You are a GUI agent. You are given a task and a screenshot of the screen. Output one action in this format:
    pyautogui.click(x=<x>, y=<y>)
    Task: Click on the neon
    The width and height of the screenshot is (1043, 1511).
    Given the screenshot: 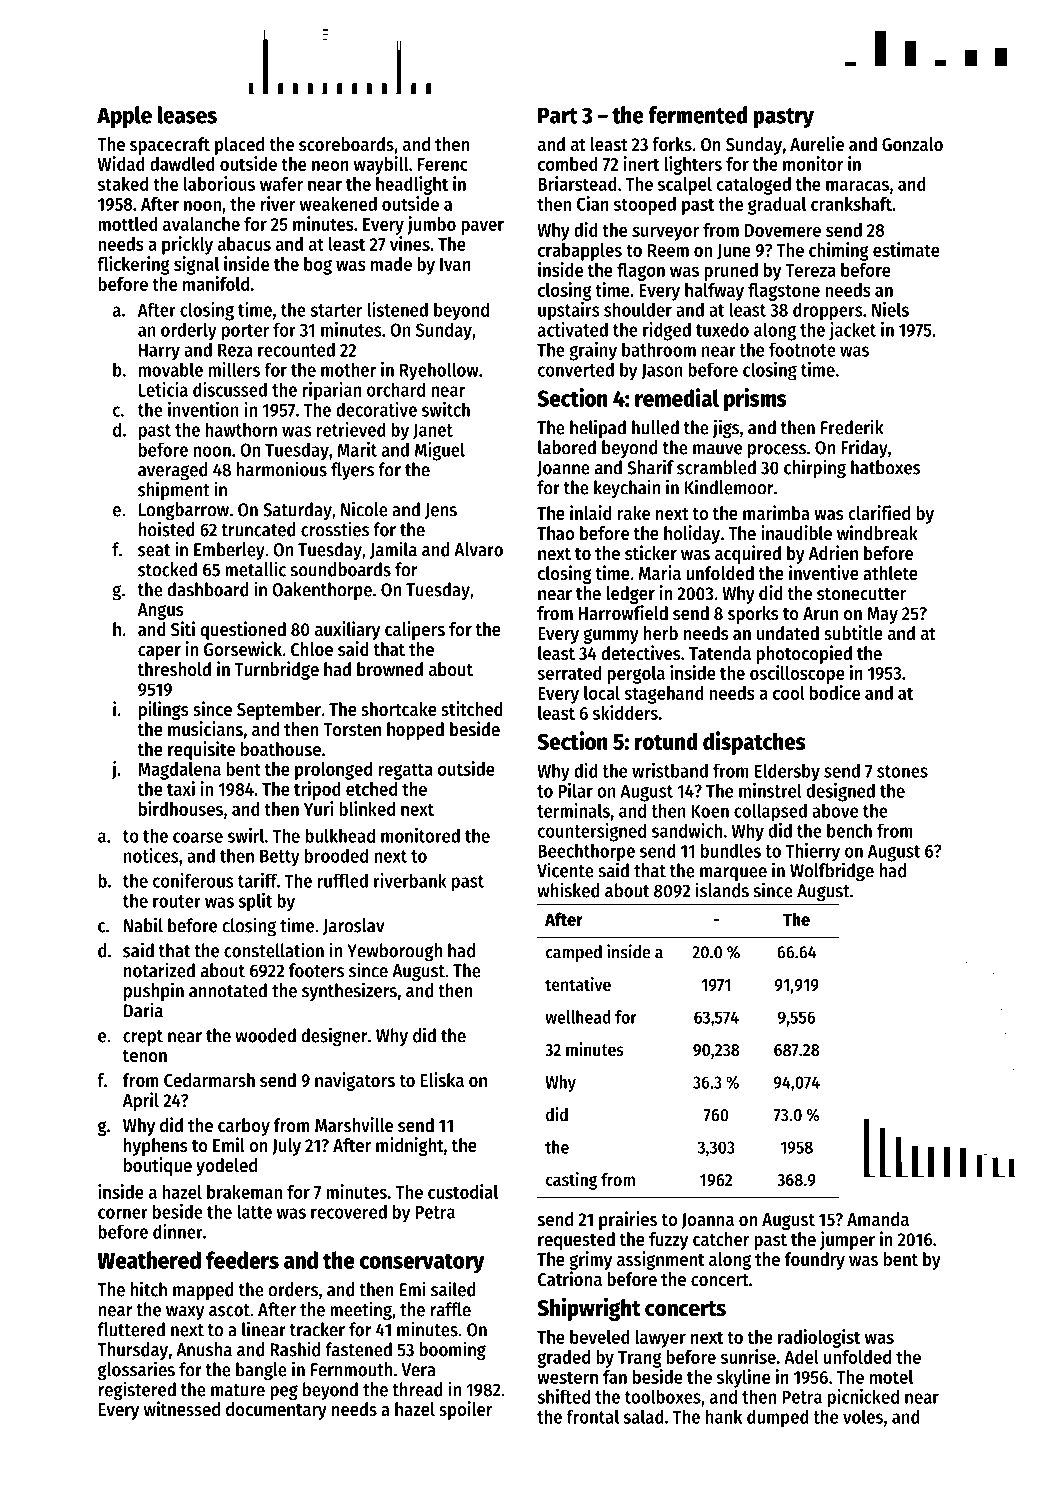 What is the action you would take?
    pyautogui.click(x=330, y=165)
